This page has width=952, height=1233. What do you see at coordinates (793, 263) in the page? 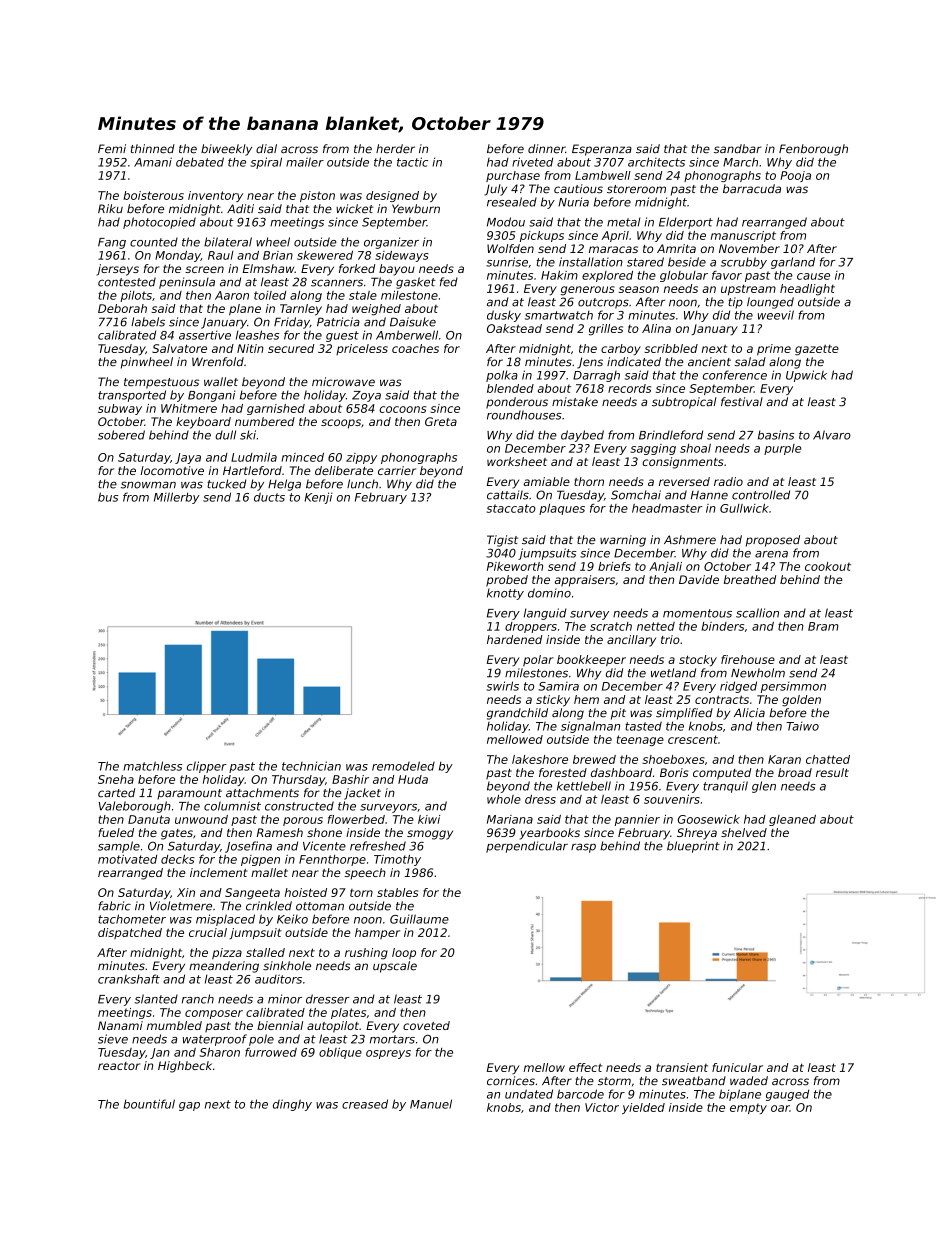
I see `garland` at bounding box center [793, 263].
